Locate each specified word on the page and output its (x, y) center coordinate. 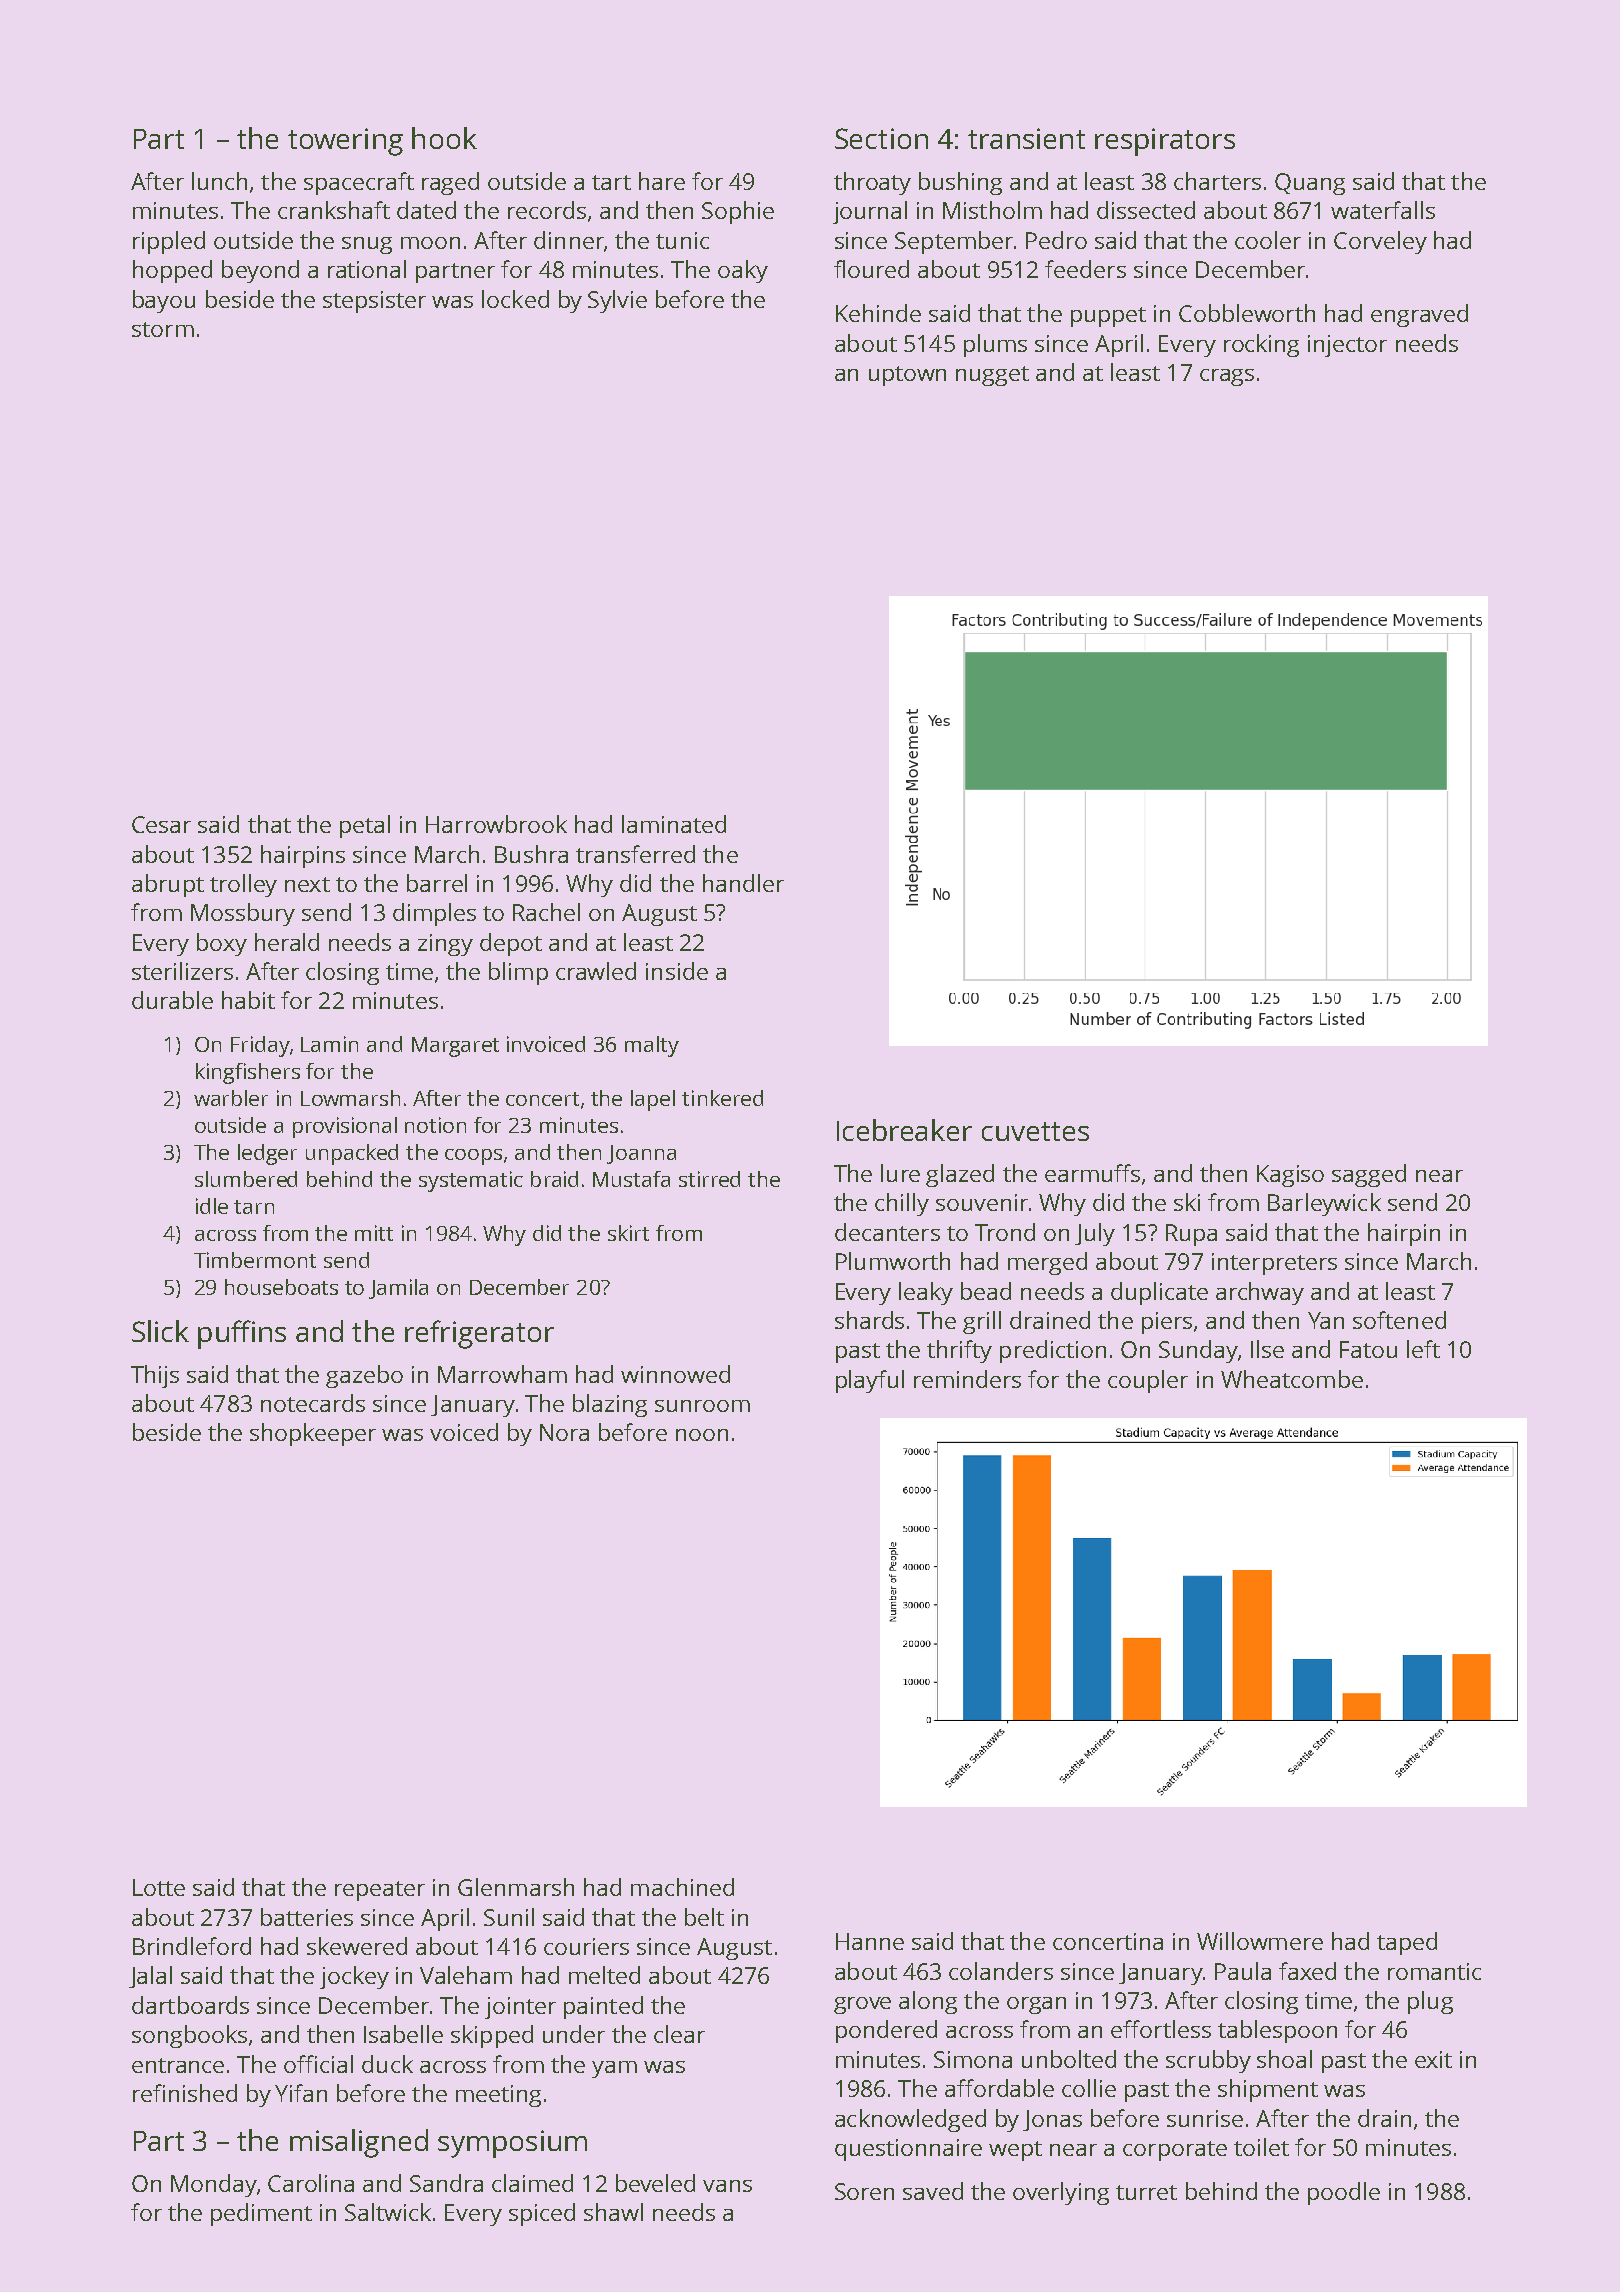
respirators (1165, 142)
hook (444, 138)
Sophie (738, 212)
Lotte (159, 1887)
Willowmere (1260, 1941)
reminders (967, 1379)
